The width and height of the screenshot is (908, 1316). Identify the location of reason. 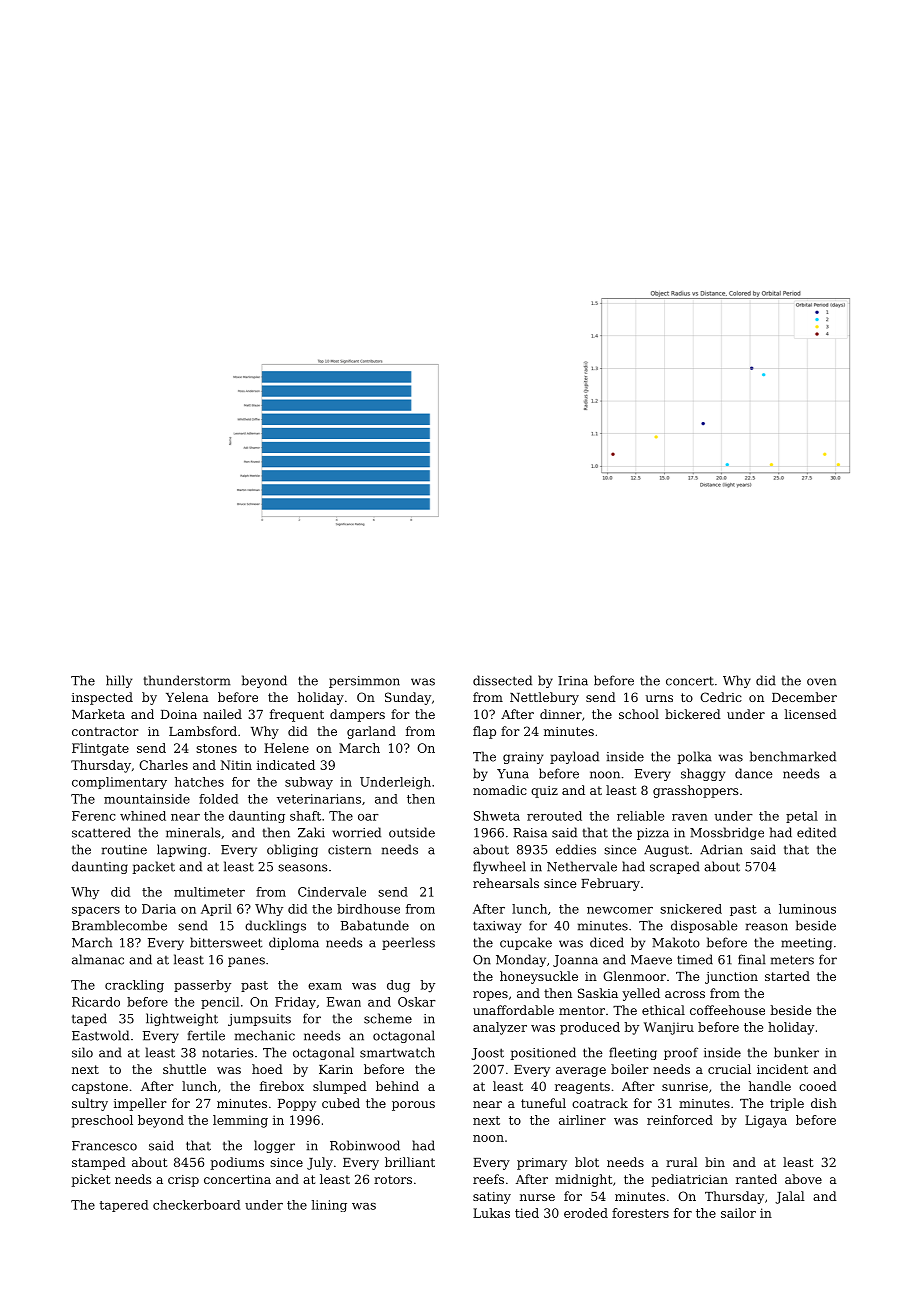
(767, 927).
